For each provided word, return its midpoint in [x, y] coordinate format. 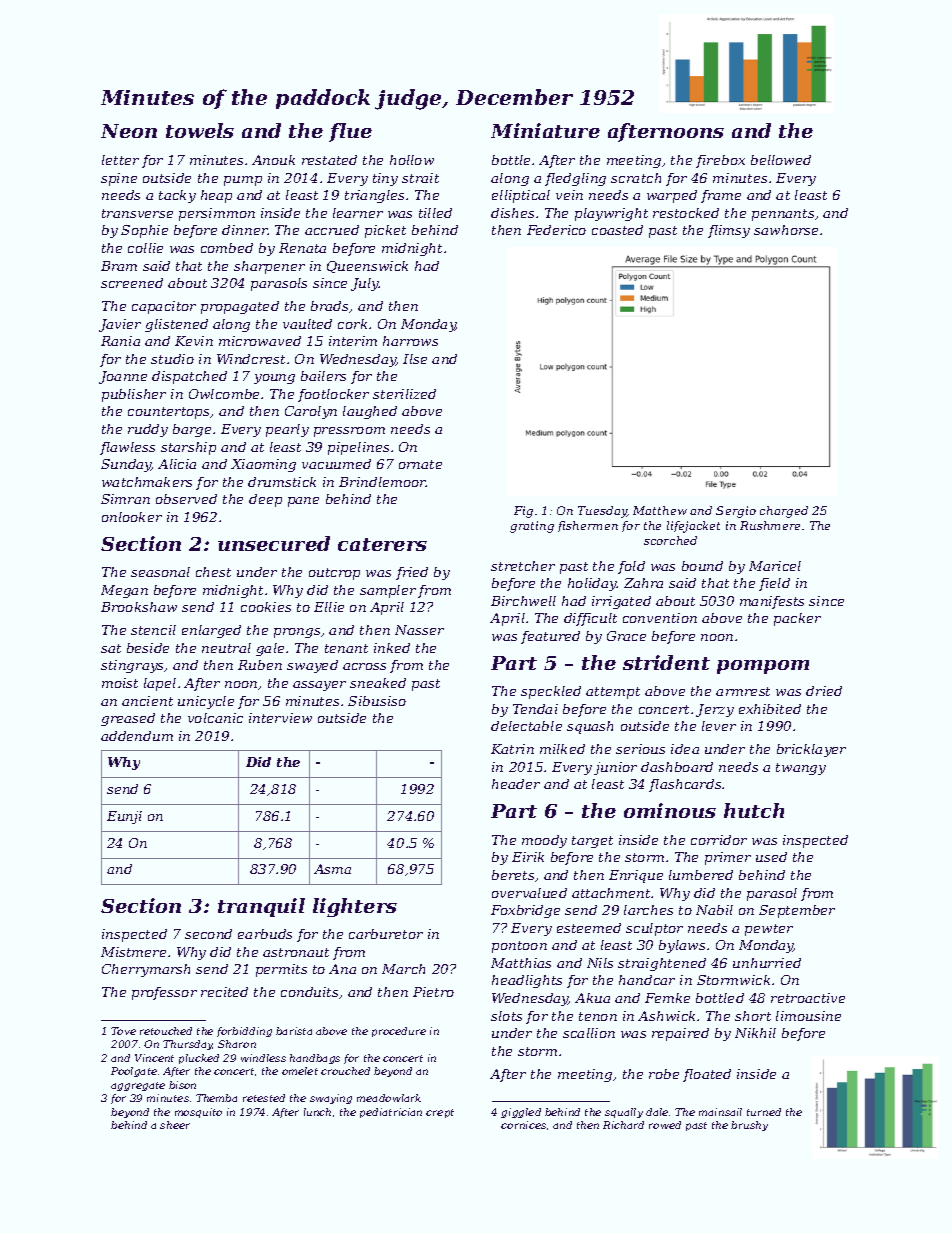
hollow [412, 160]
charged [784, 512]
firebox [720, 161]
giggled [521, 1113]
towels [200, 130]
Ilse [415, 359]
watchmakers [147, 482]
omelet [300, 1071]
